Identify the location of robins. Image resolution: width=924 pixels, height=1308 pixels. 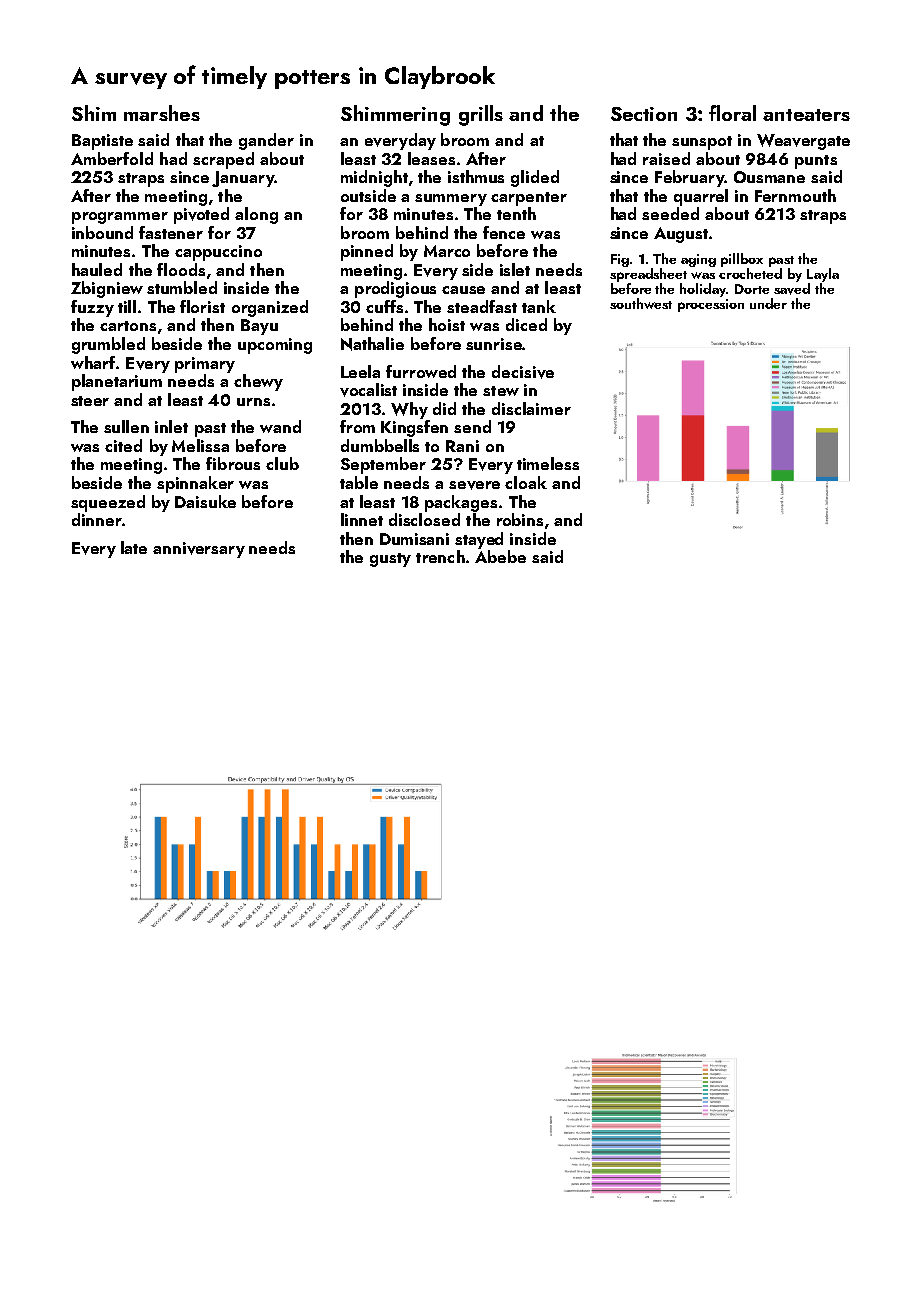
(520, 519).
